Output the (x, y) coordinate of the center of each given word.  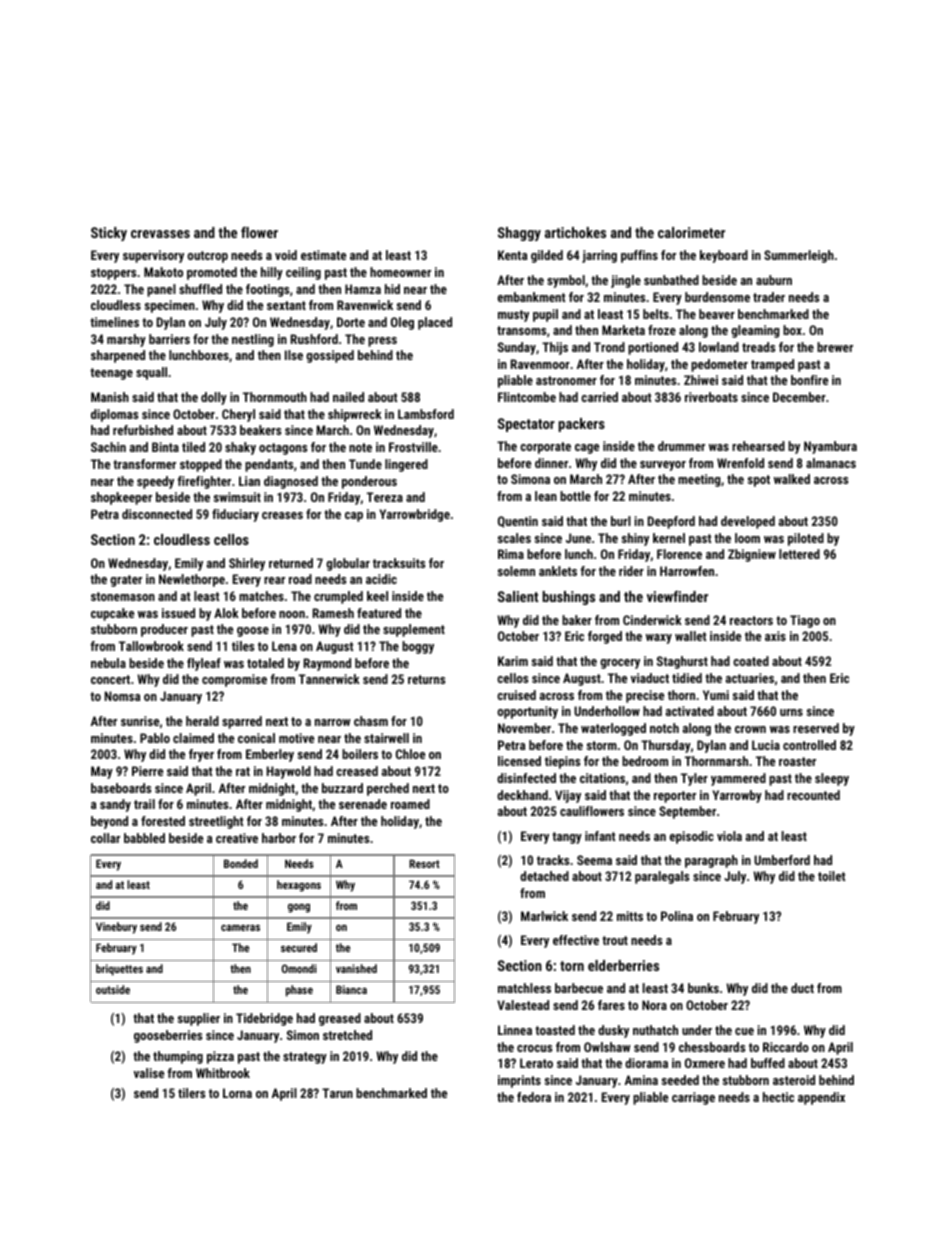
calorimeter (691, 232)
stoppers (113, 274)
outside (113, 989)
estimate (323, 255)
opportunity (527, 712)
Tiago (805, 621)
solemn (516, 571)
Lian (249, 481)
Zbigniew (752, 555)
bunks (703, 988)
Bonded (241, 863)
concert (110, 679)
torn (572, 966)
